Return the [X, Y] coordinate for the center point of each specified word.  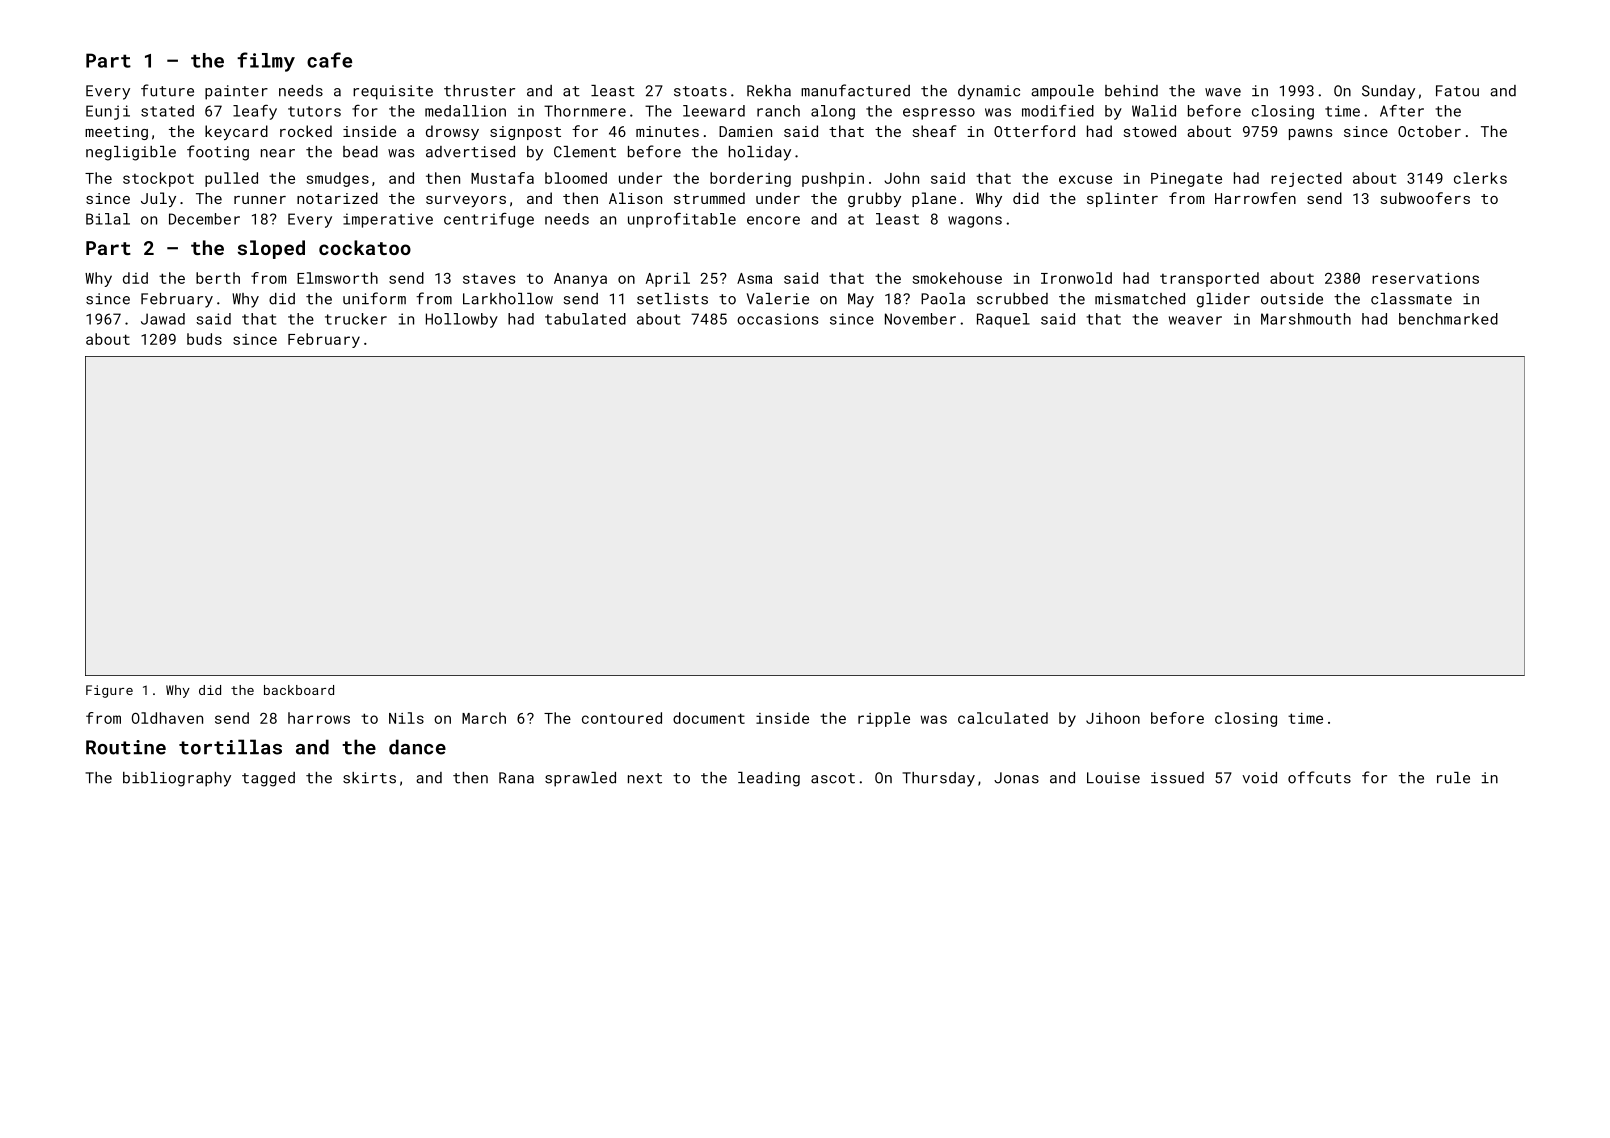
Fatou [1457, 91]
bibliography [177, 779]
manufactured [855, 90]
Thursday [938, 779]
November [920, 319]
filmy [266, 62]
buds [204, 339]
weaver [1195, 320]
